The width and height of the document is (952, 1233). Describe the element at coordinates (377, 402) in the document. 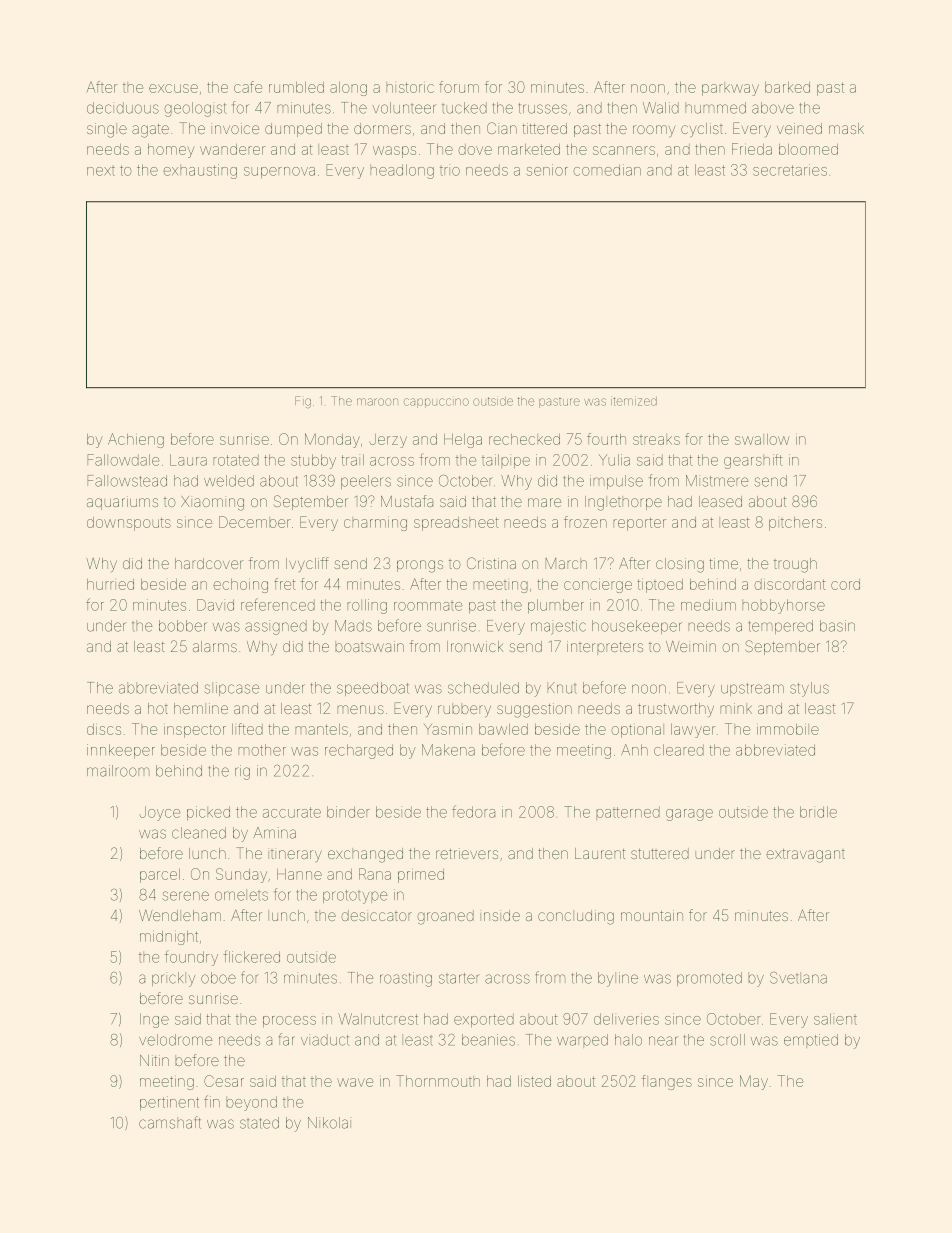

I see `maroon` at that location.
